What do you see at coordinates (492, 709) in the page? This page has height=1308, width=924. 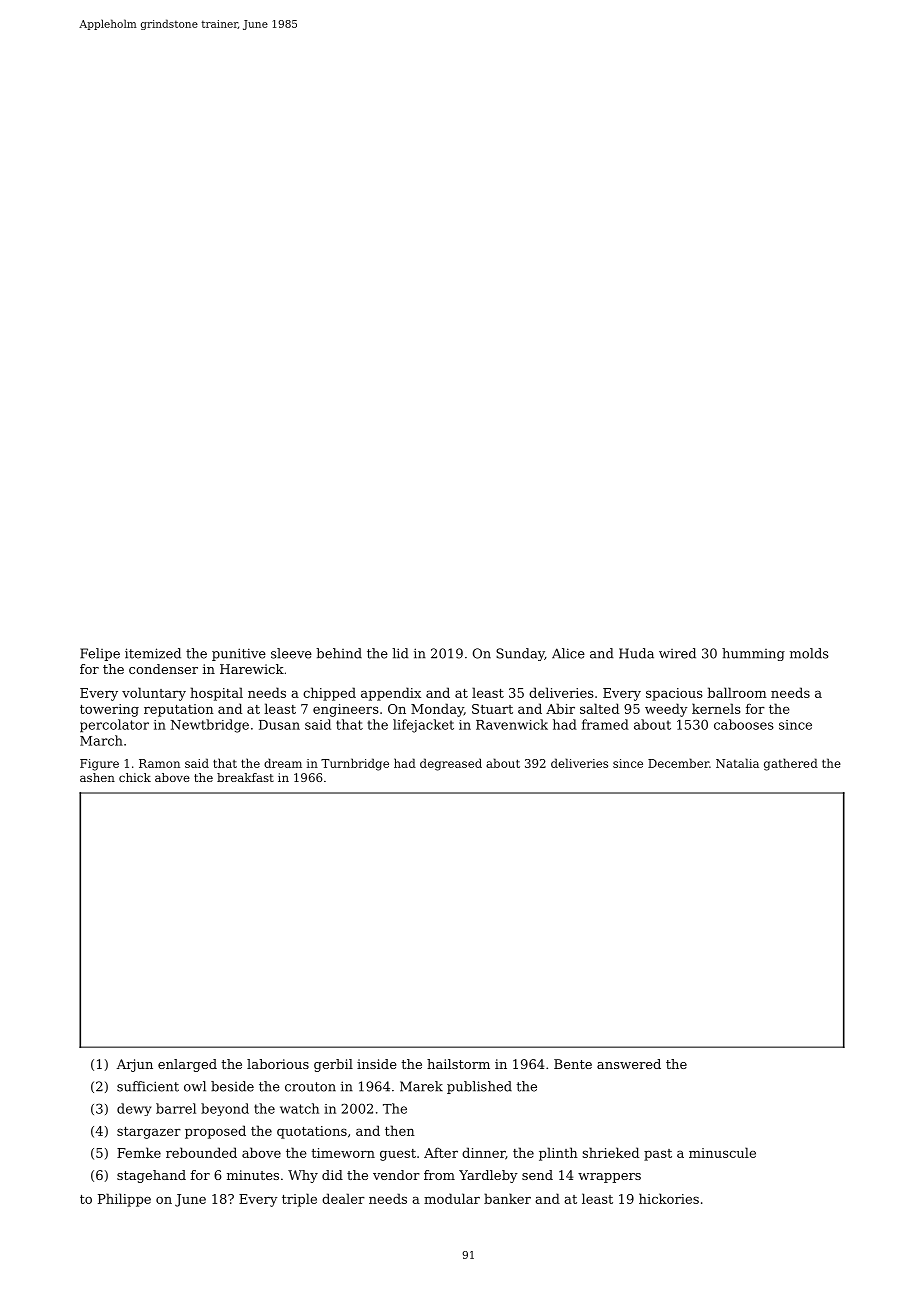 I see `Stuart` at bounding box center [492, 709].
